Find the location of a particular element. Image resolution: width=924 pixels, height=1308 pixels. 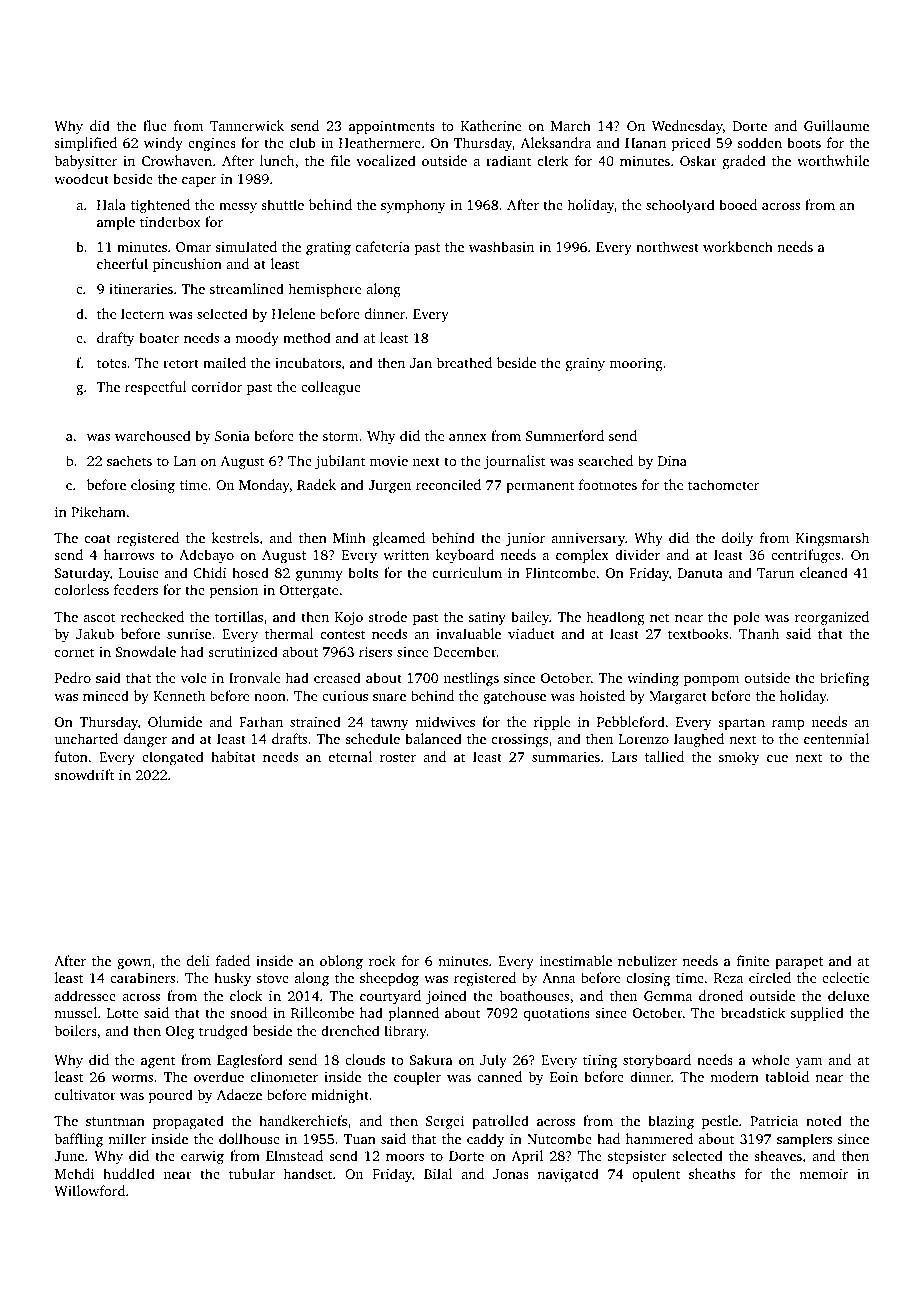

Danuta is located at coordinates (700, 573).
